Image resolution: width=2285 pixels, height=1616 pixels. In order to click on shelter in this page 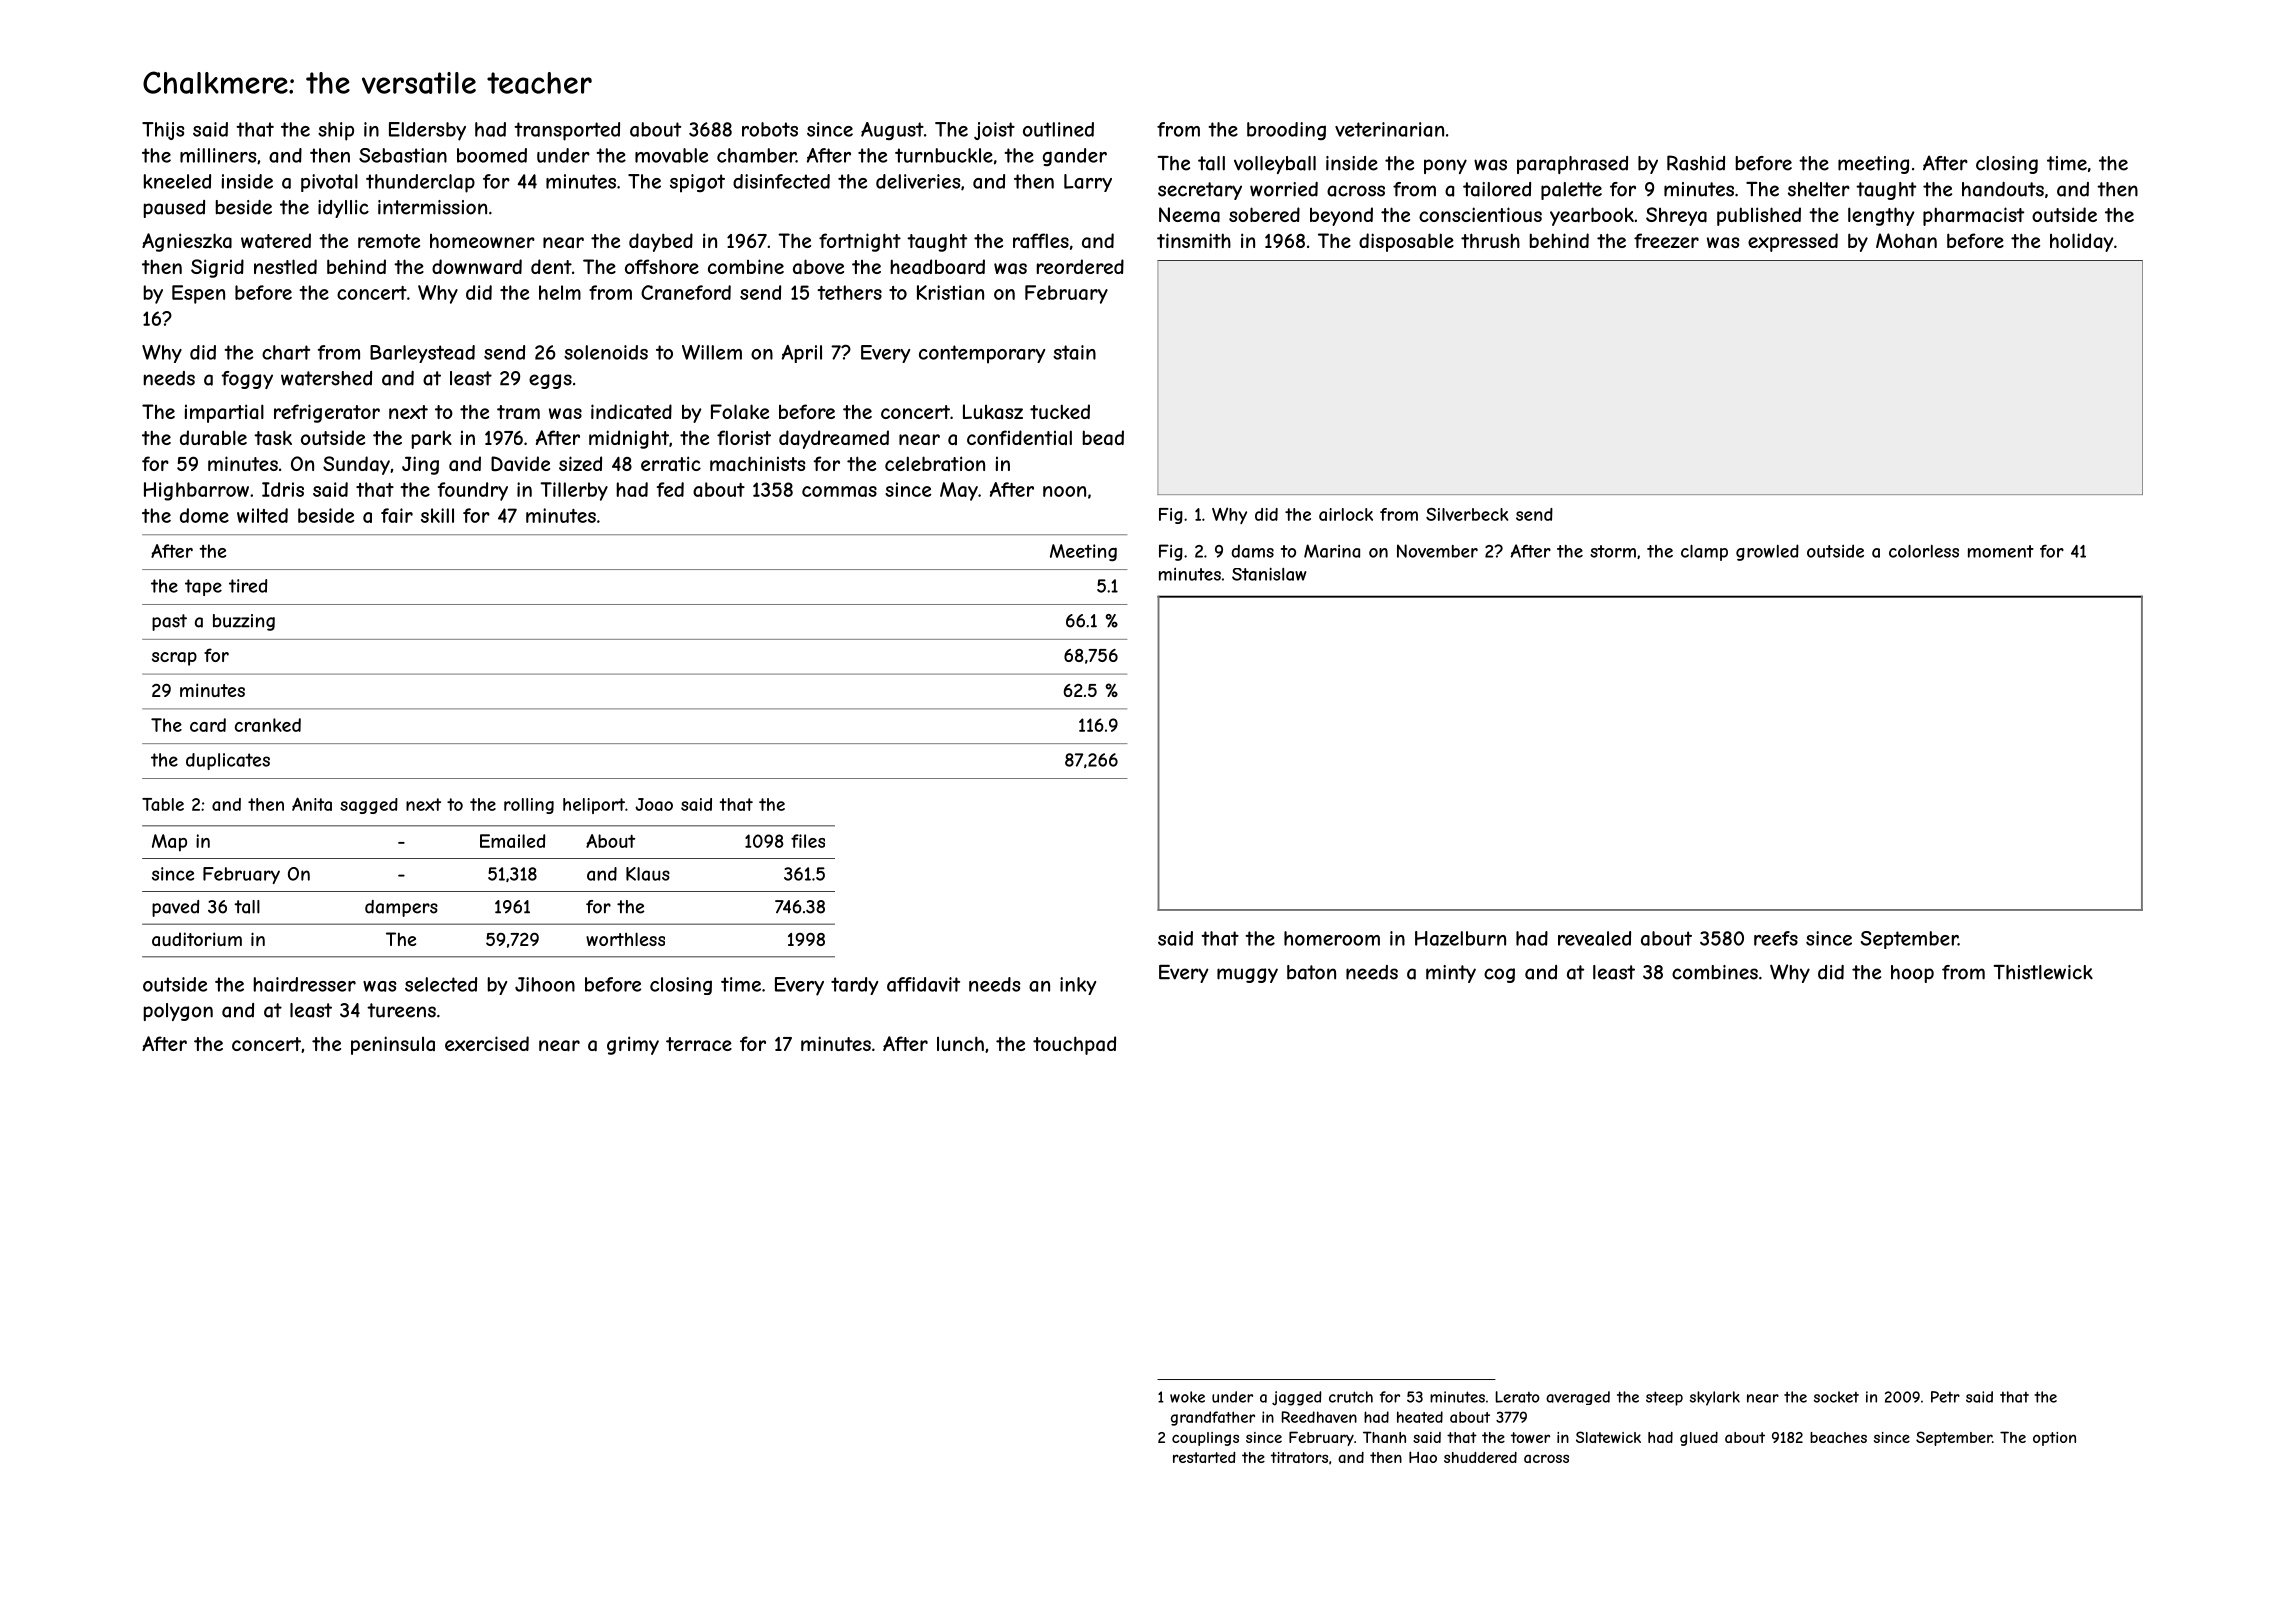, I will do `click(1819, 189)`.
